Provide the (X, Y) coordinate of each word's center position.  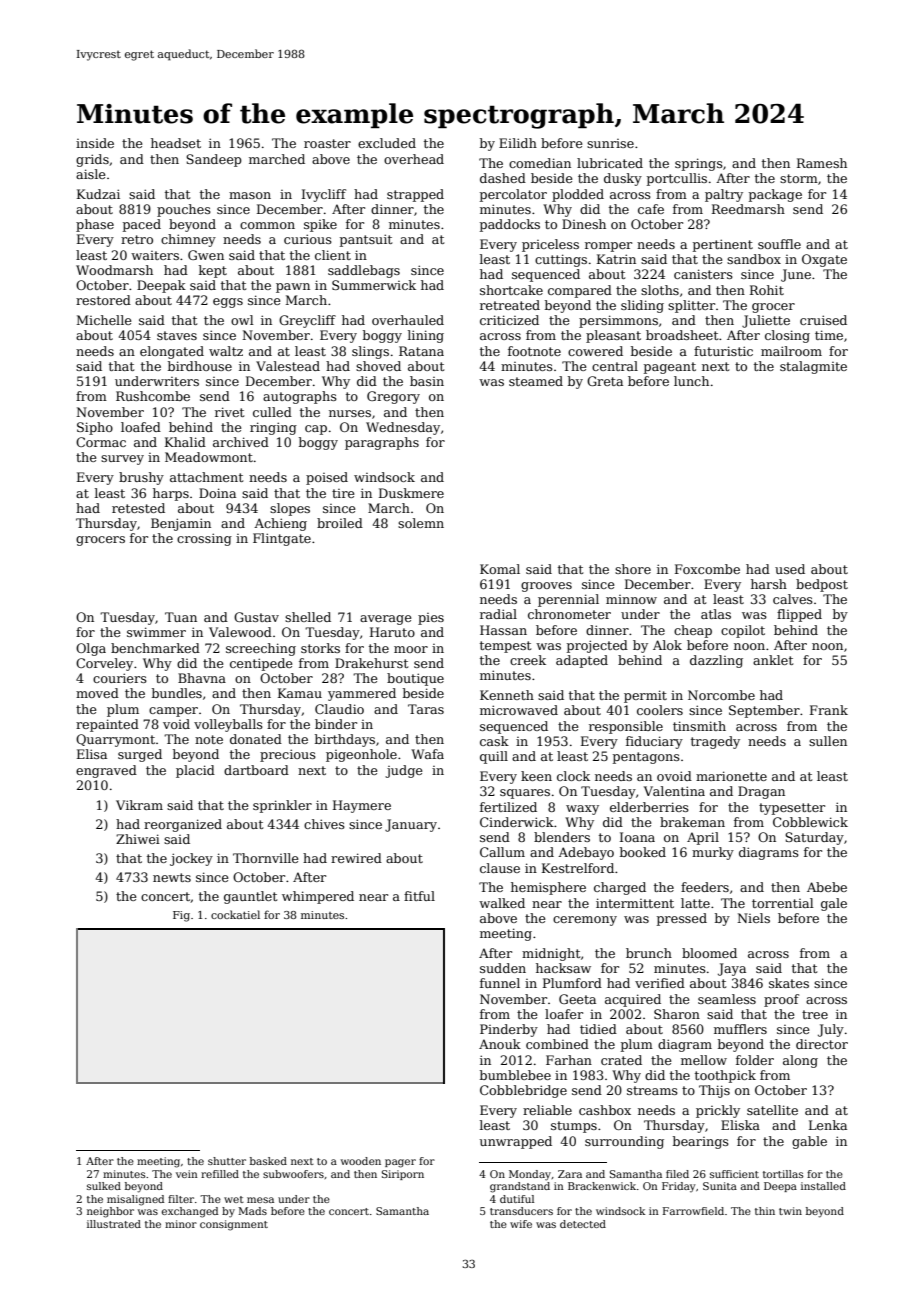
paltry (724, 195)
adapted (582, 661)
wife (521, 1224)
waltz (226, 351)
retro (137, 239)
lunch (691, 381)
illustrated (114, 1224)
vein (187, 1174)
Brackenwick (602, 1186)
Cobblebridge (523, 1091)
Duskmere (411, 493)
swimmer (156, 632)
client (333, 255)
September (764, 711)
